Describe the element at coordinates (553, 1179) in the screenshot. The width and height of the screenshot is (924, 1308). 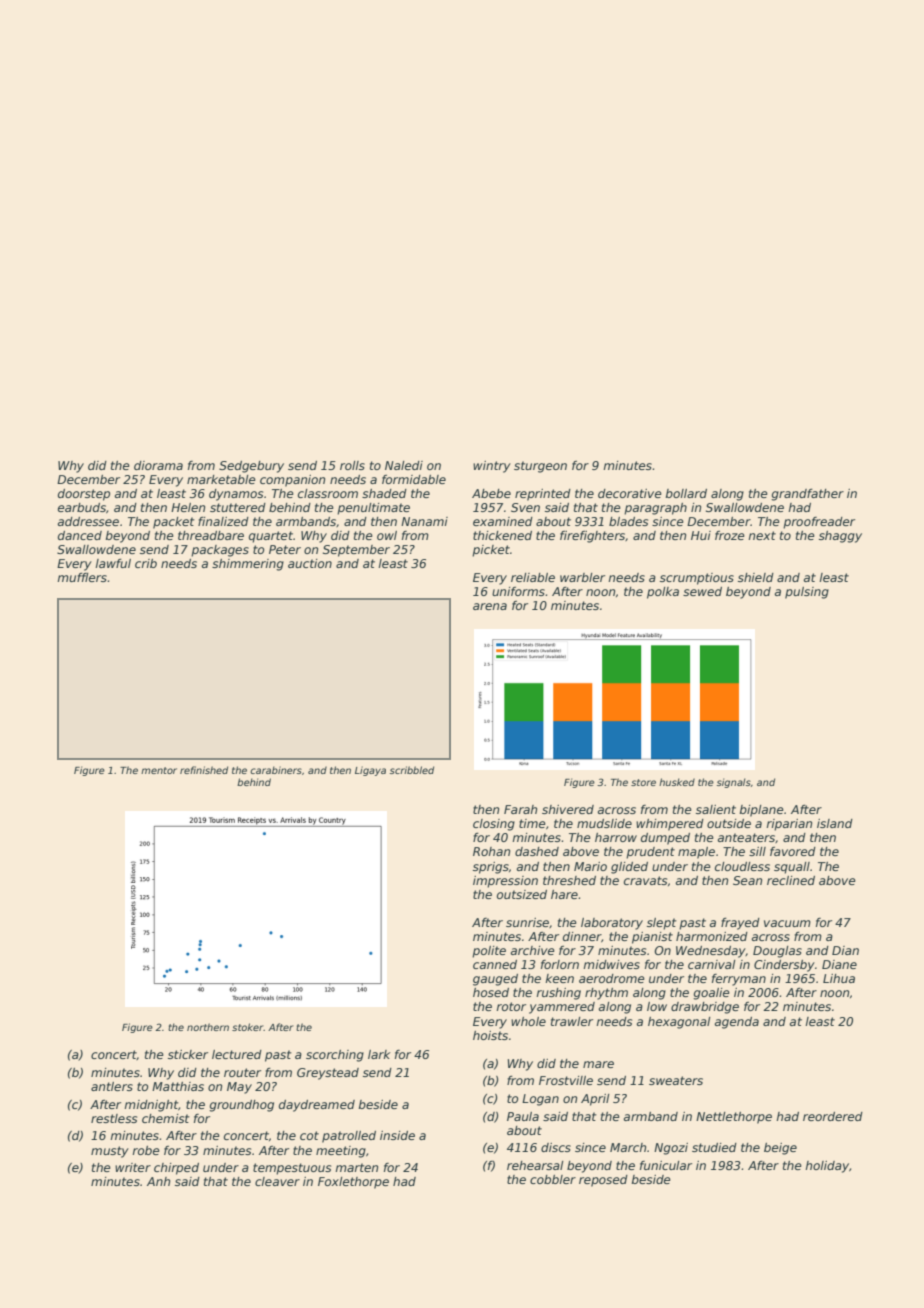
I see `cobbler` at that location.
